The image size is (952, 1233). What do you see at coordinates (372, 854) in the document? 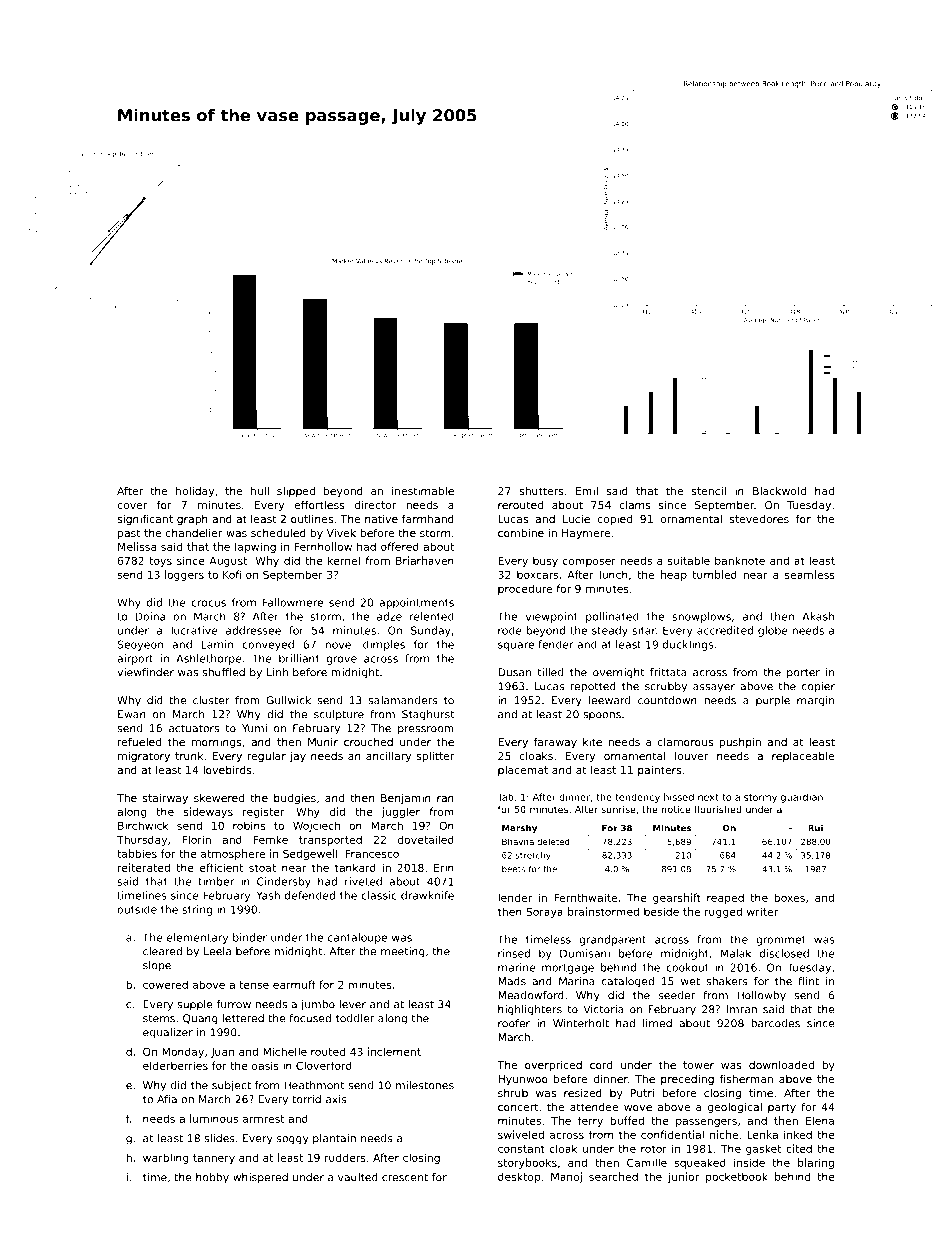
I see `Francesco` at bounding box center [372, 854].
